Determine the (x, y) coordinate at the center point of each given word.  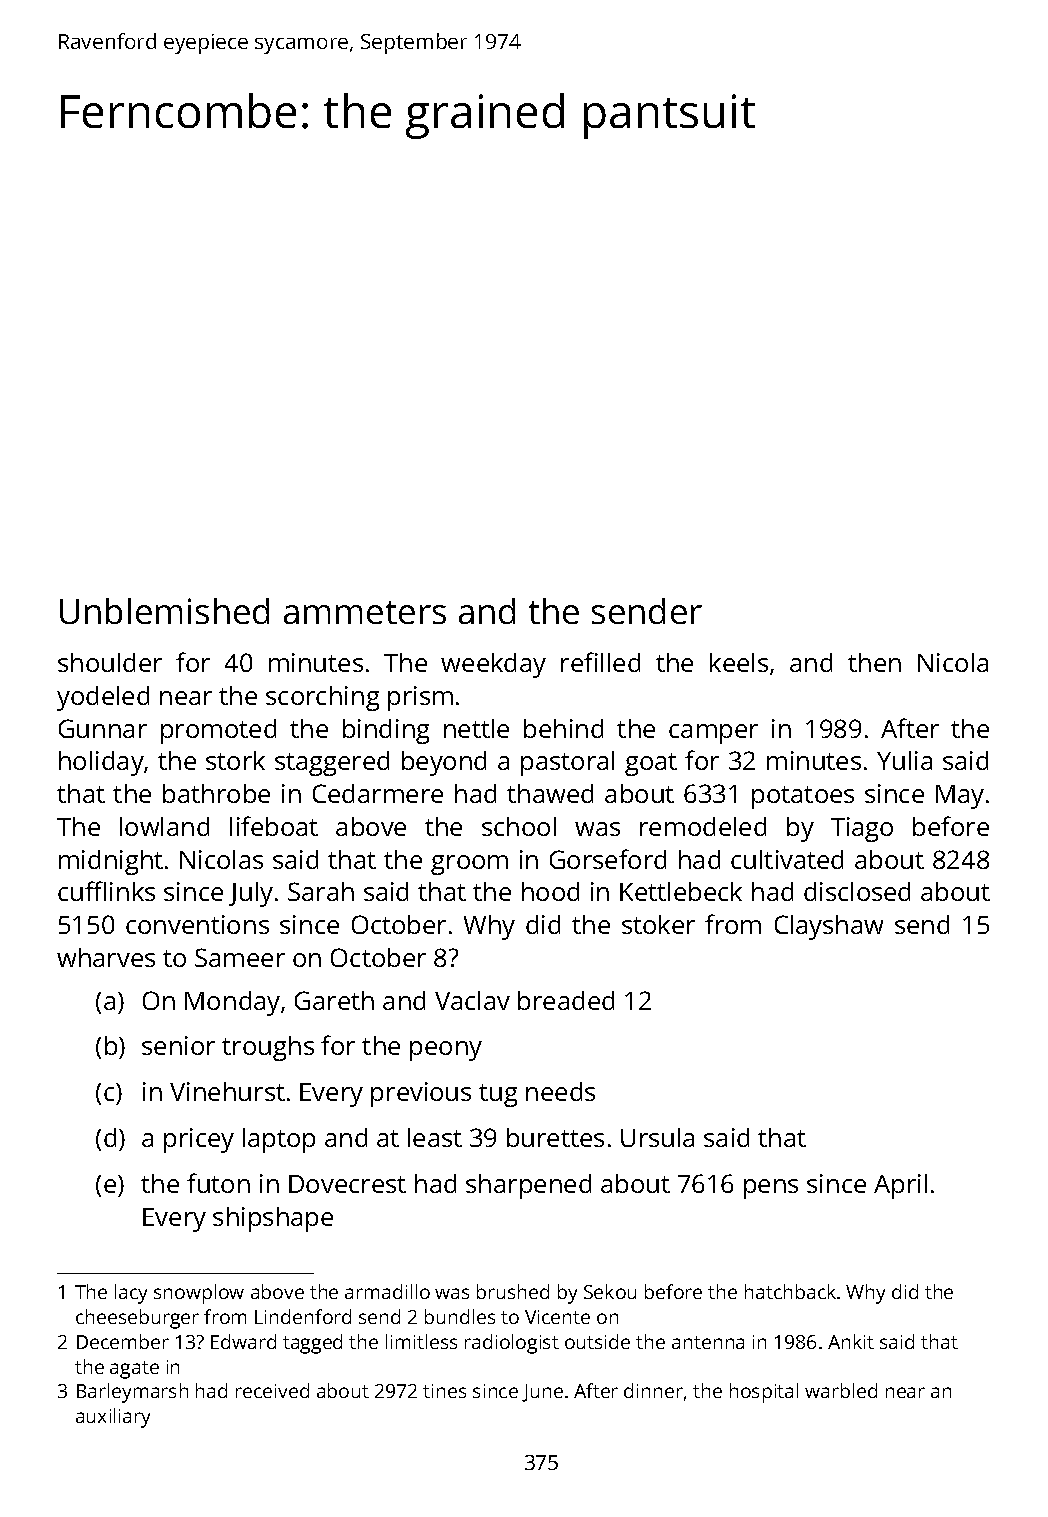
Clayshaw (829, 927)
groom (469, 865)
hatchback (790, 1291)
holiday (101, 763)
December (123, 1341)
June (542, 1393)
